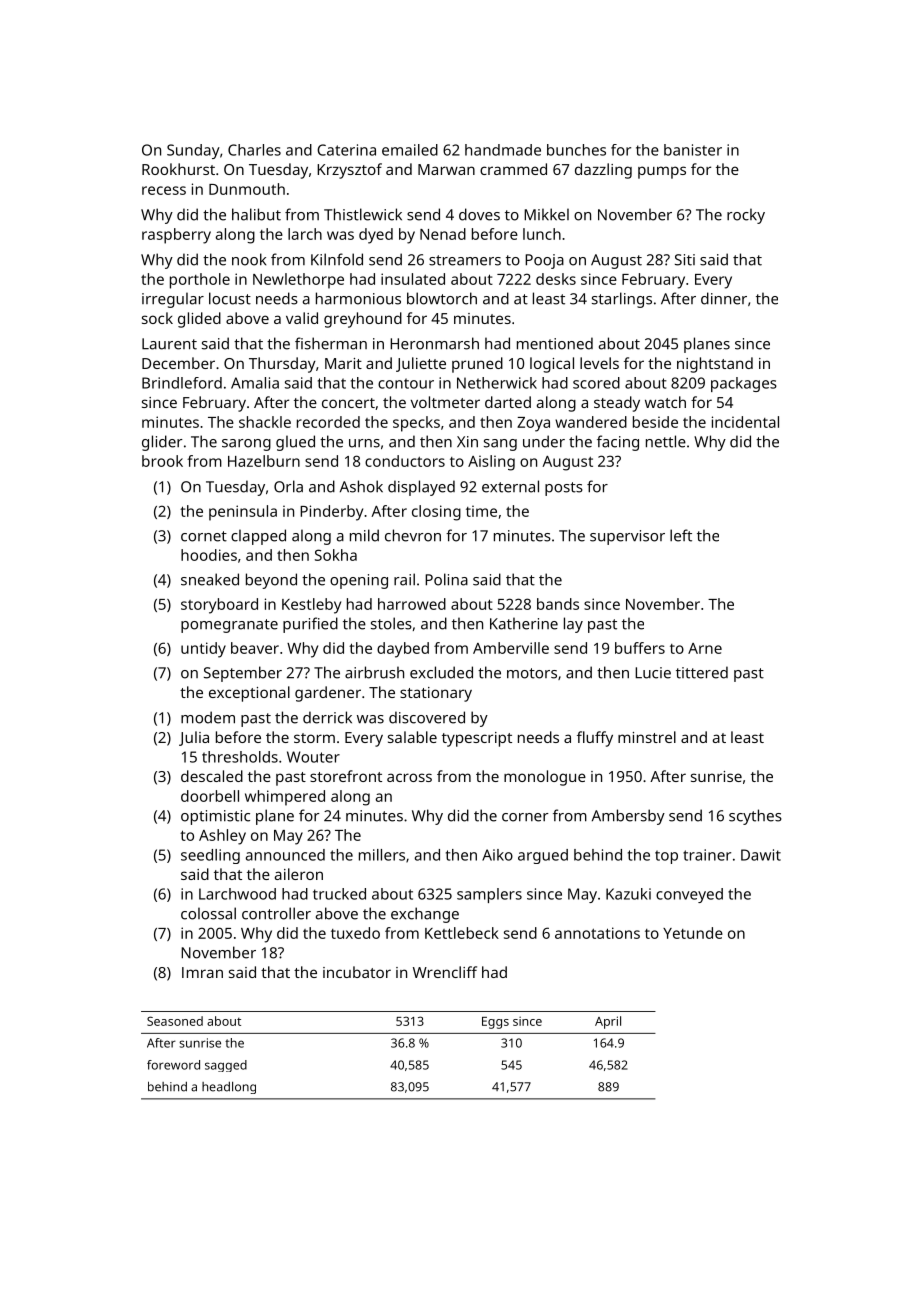 The width and height of the screenshot is (924, 1314). Describe the element at coordinates (500, 445) in the screenshot. I see `sang` at that location.
